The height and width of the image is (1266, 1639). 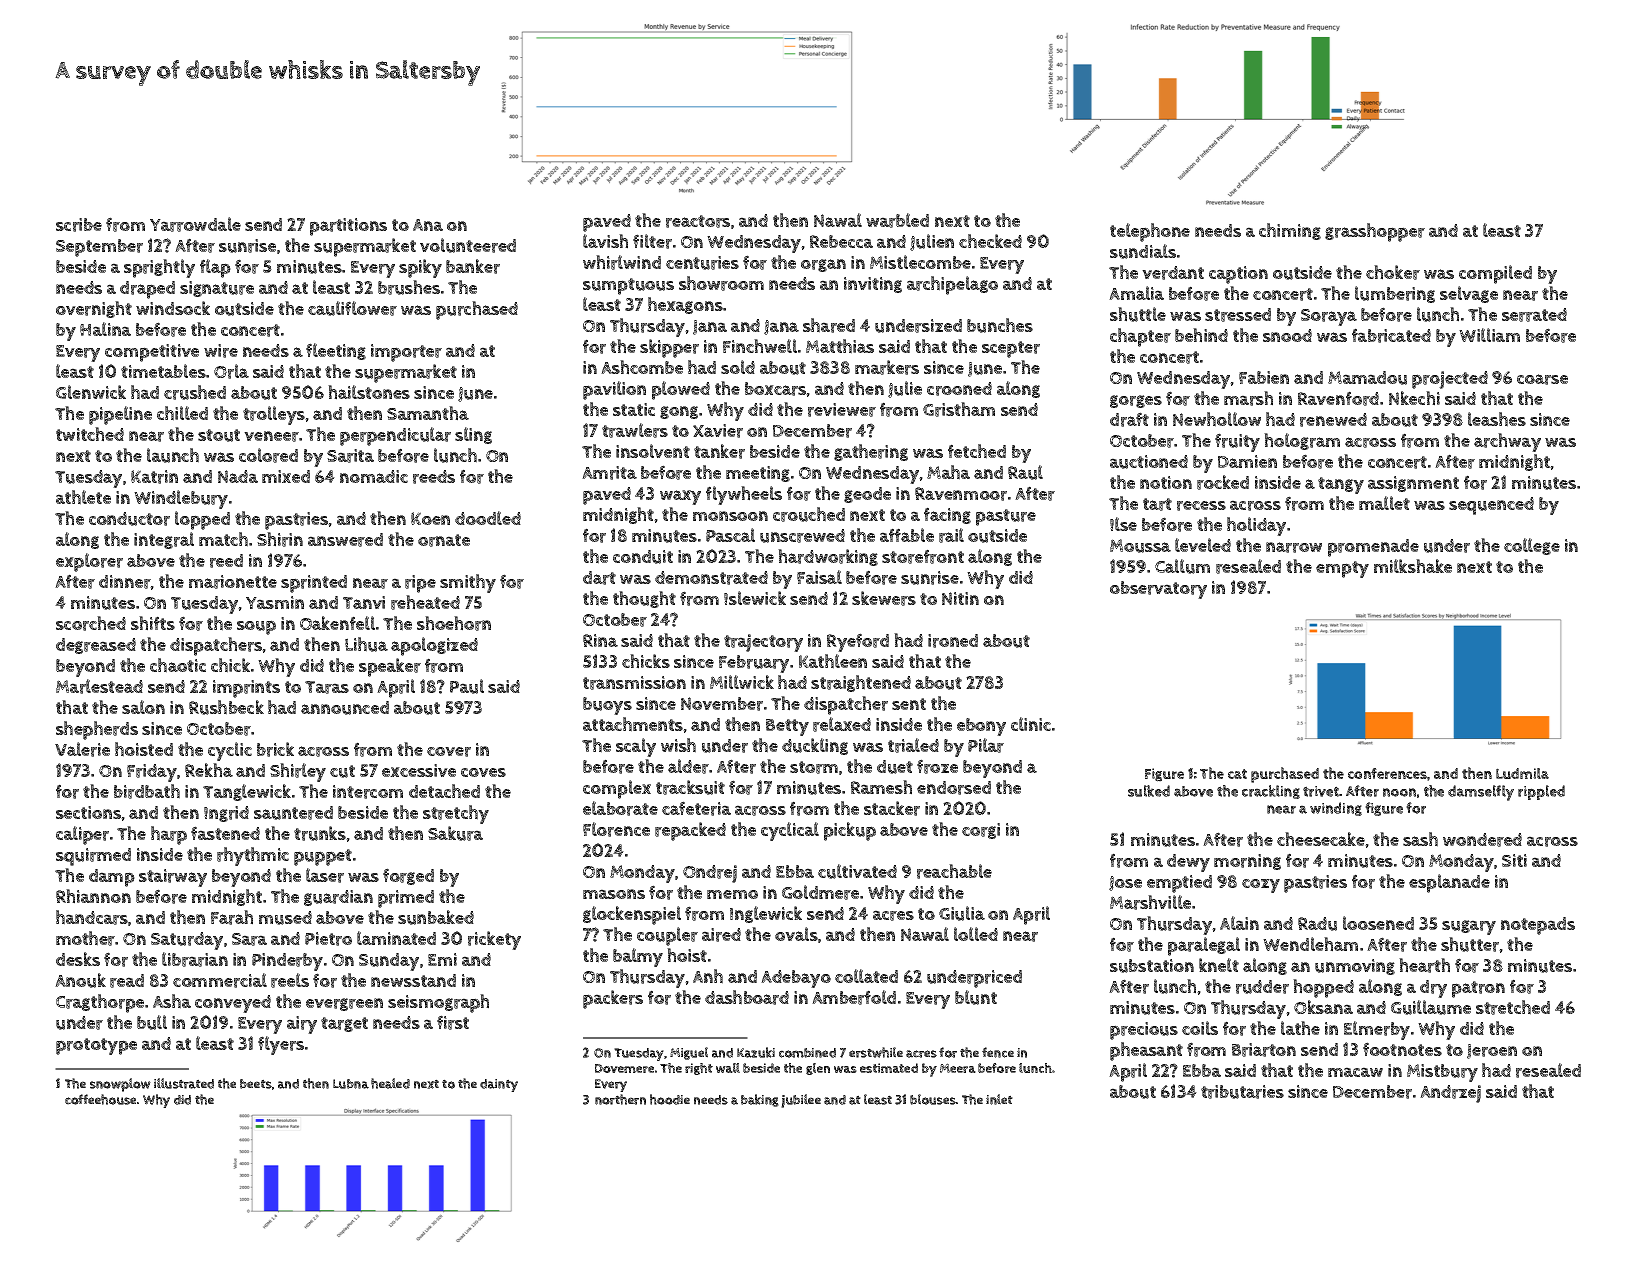 I want to click on reactors, so click(x=698, y=221).
